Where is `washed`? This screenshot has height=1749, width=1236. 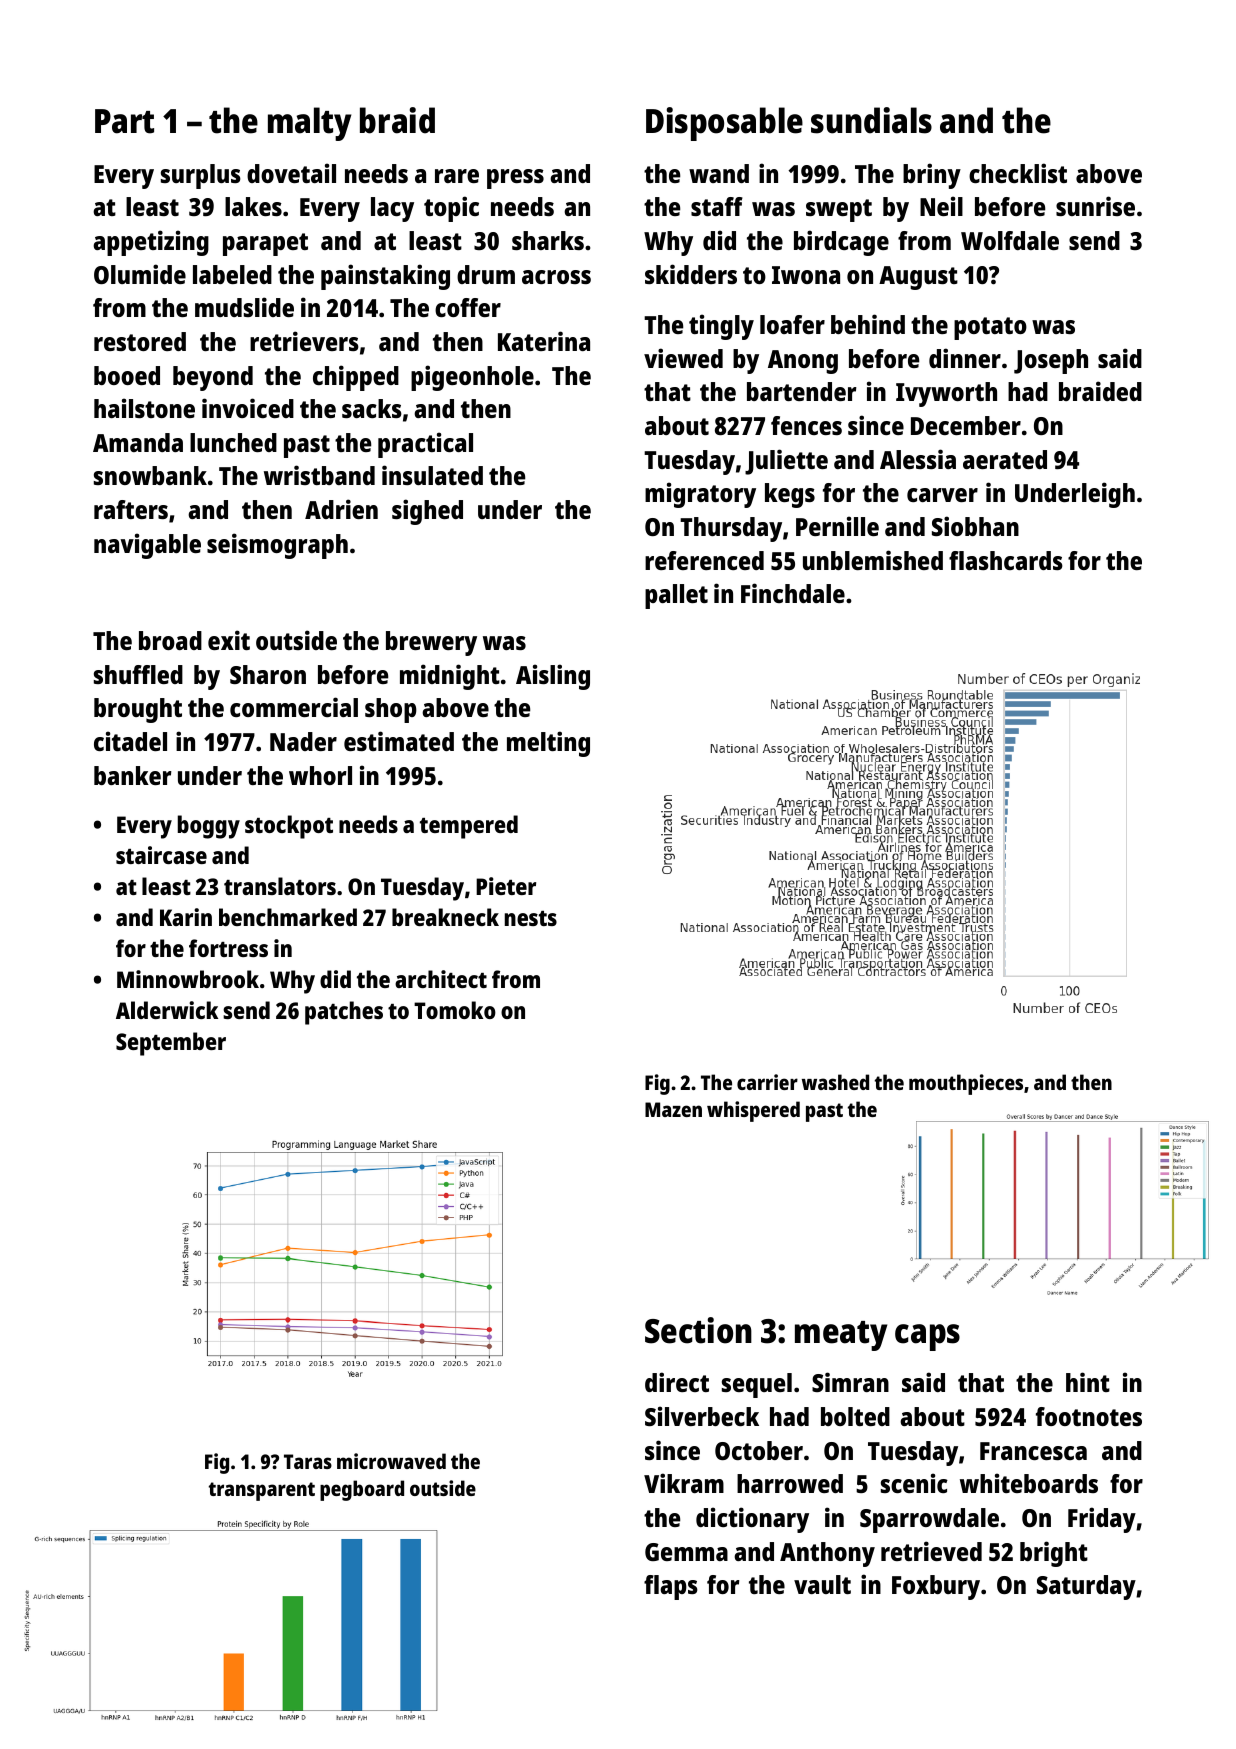
washed is located at coordinates (835, 1082).
